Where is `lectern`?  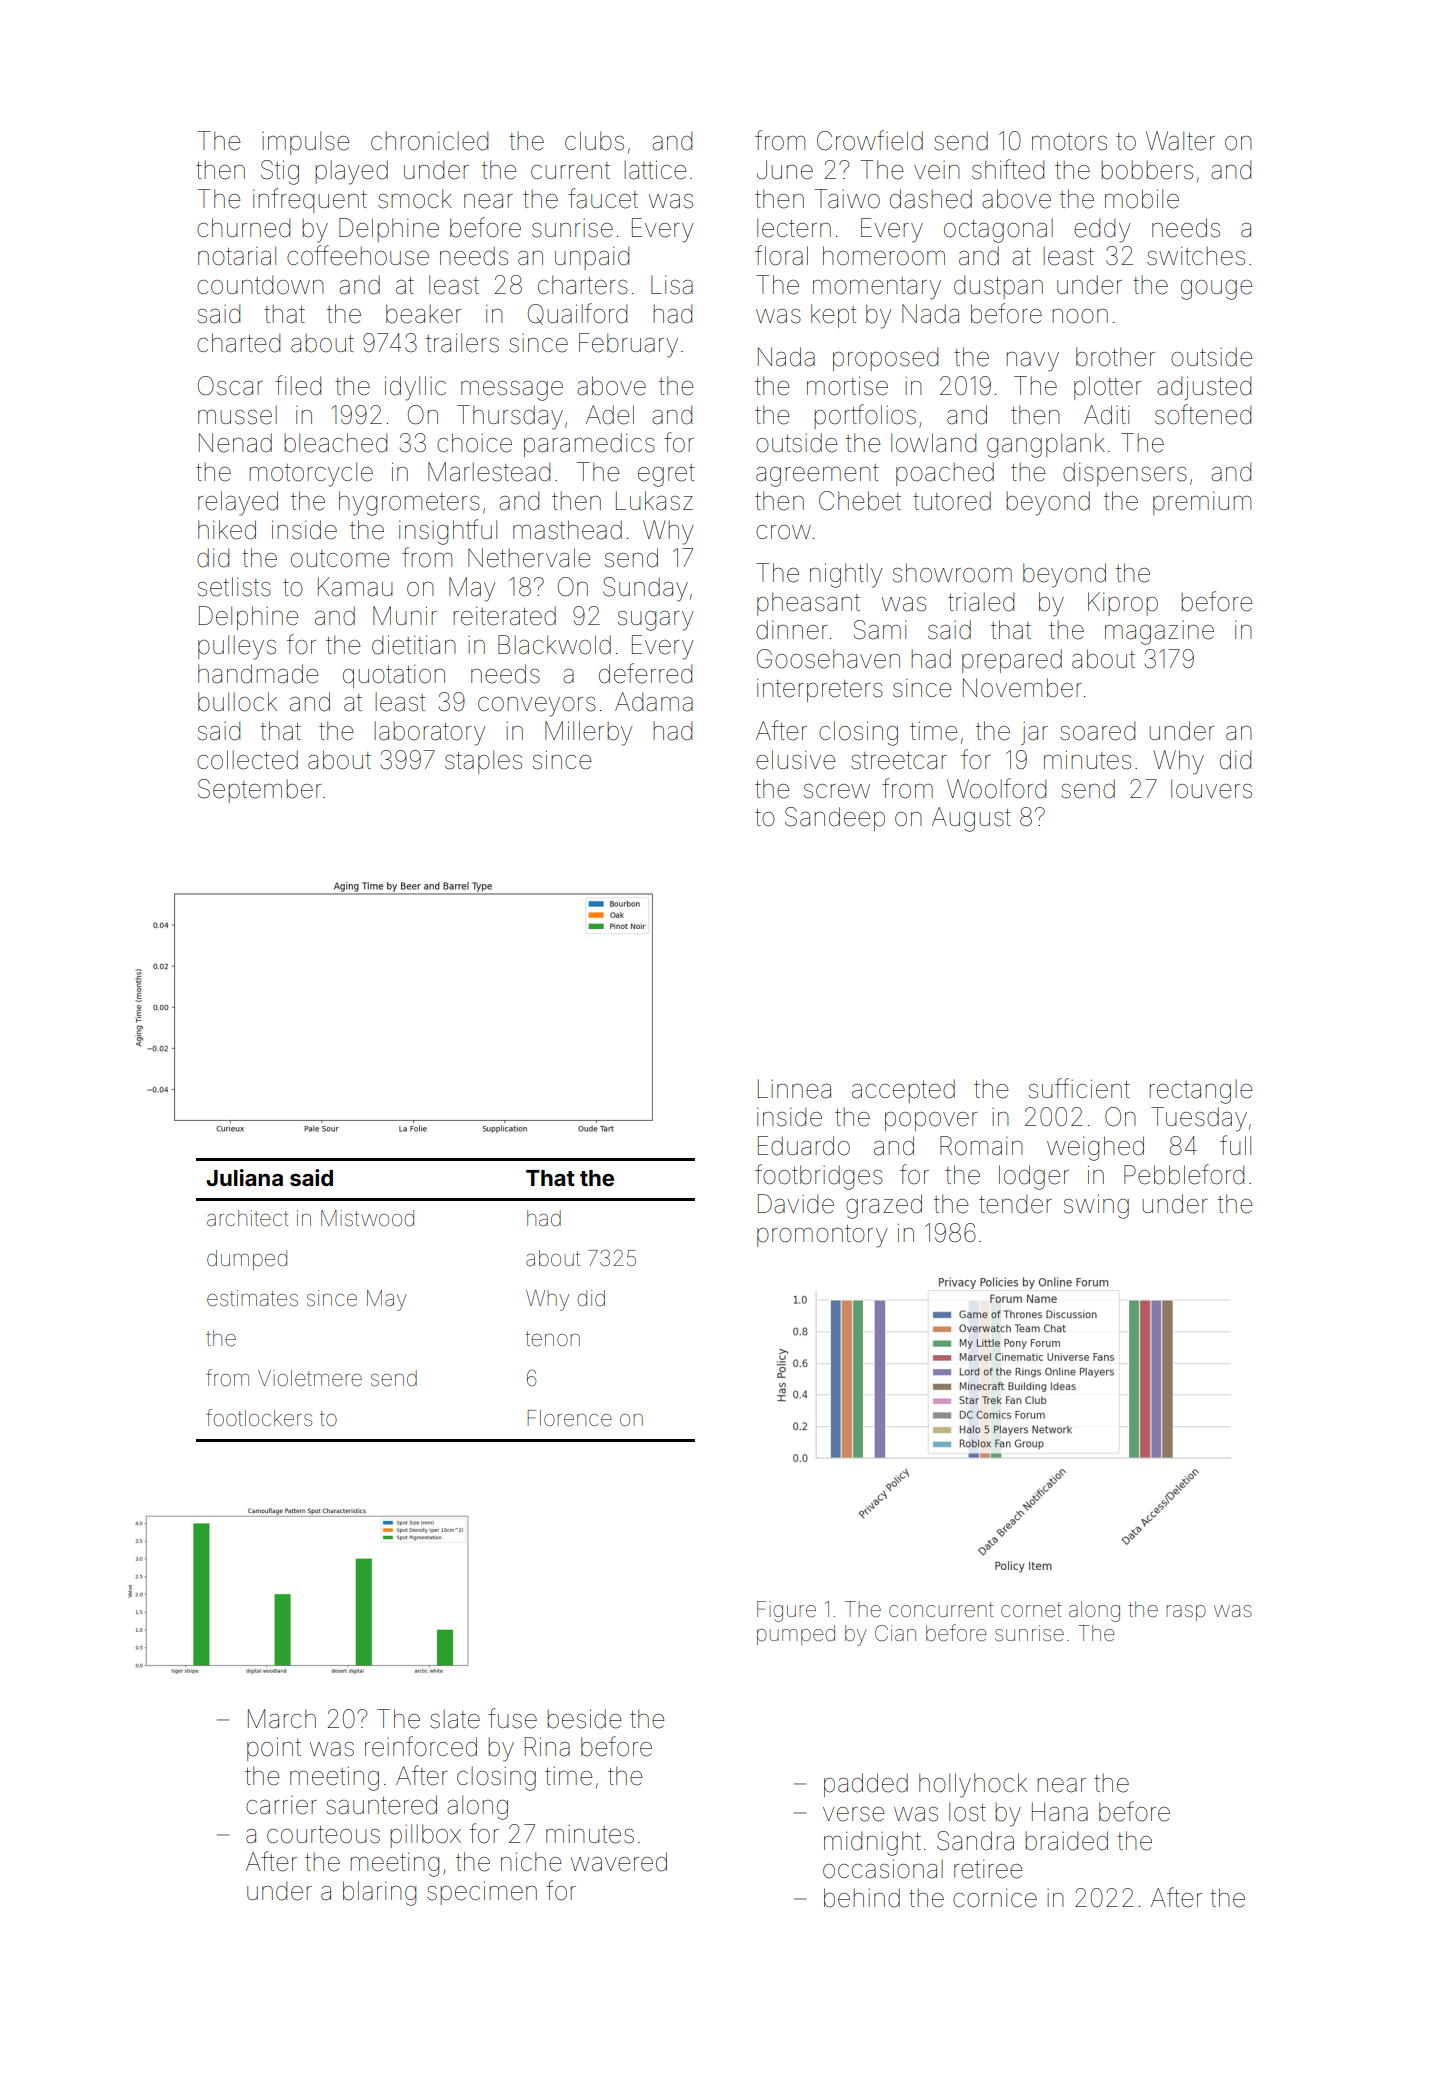 lectern is located at coordinates (794, 228).
